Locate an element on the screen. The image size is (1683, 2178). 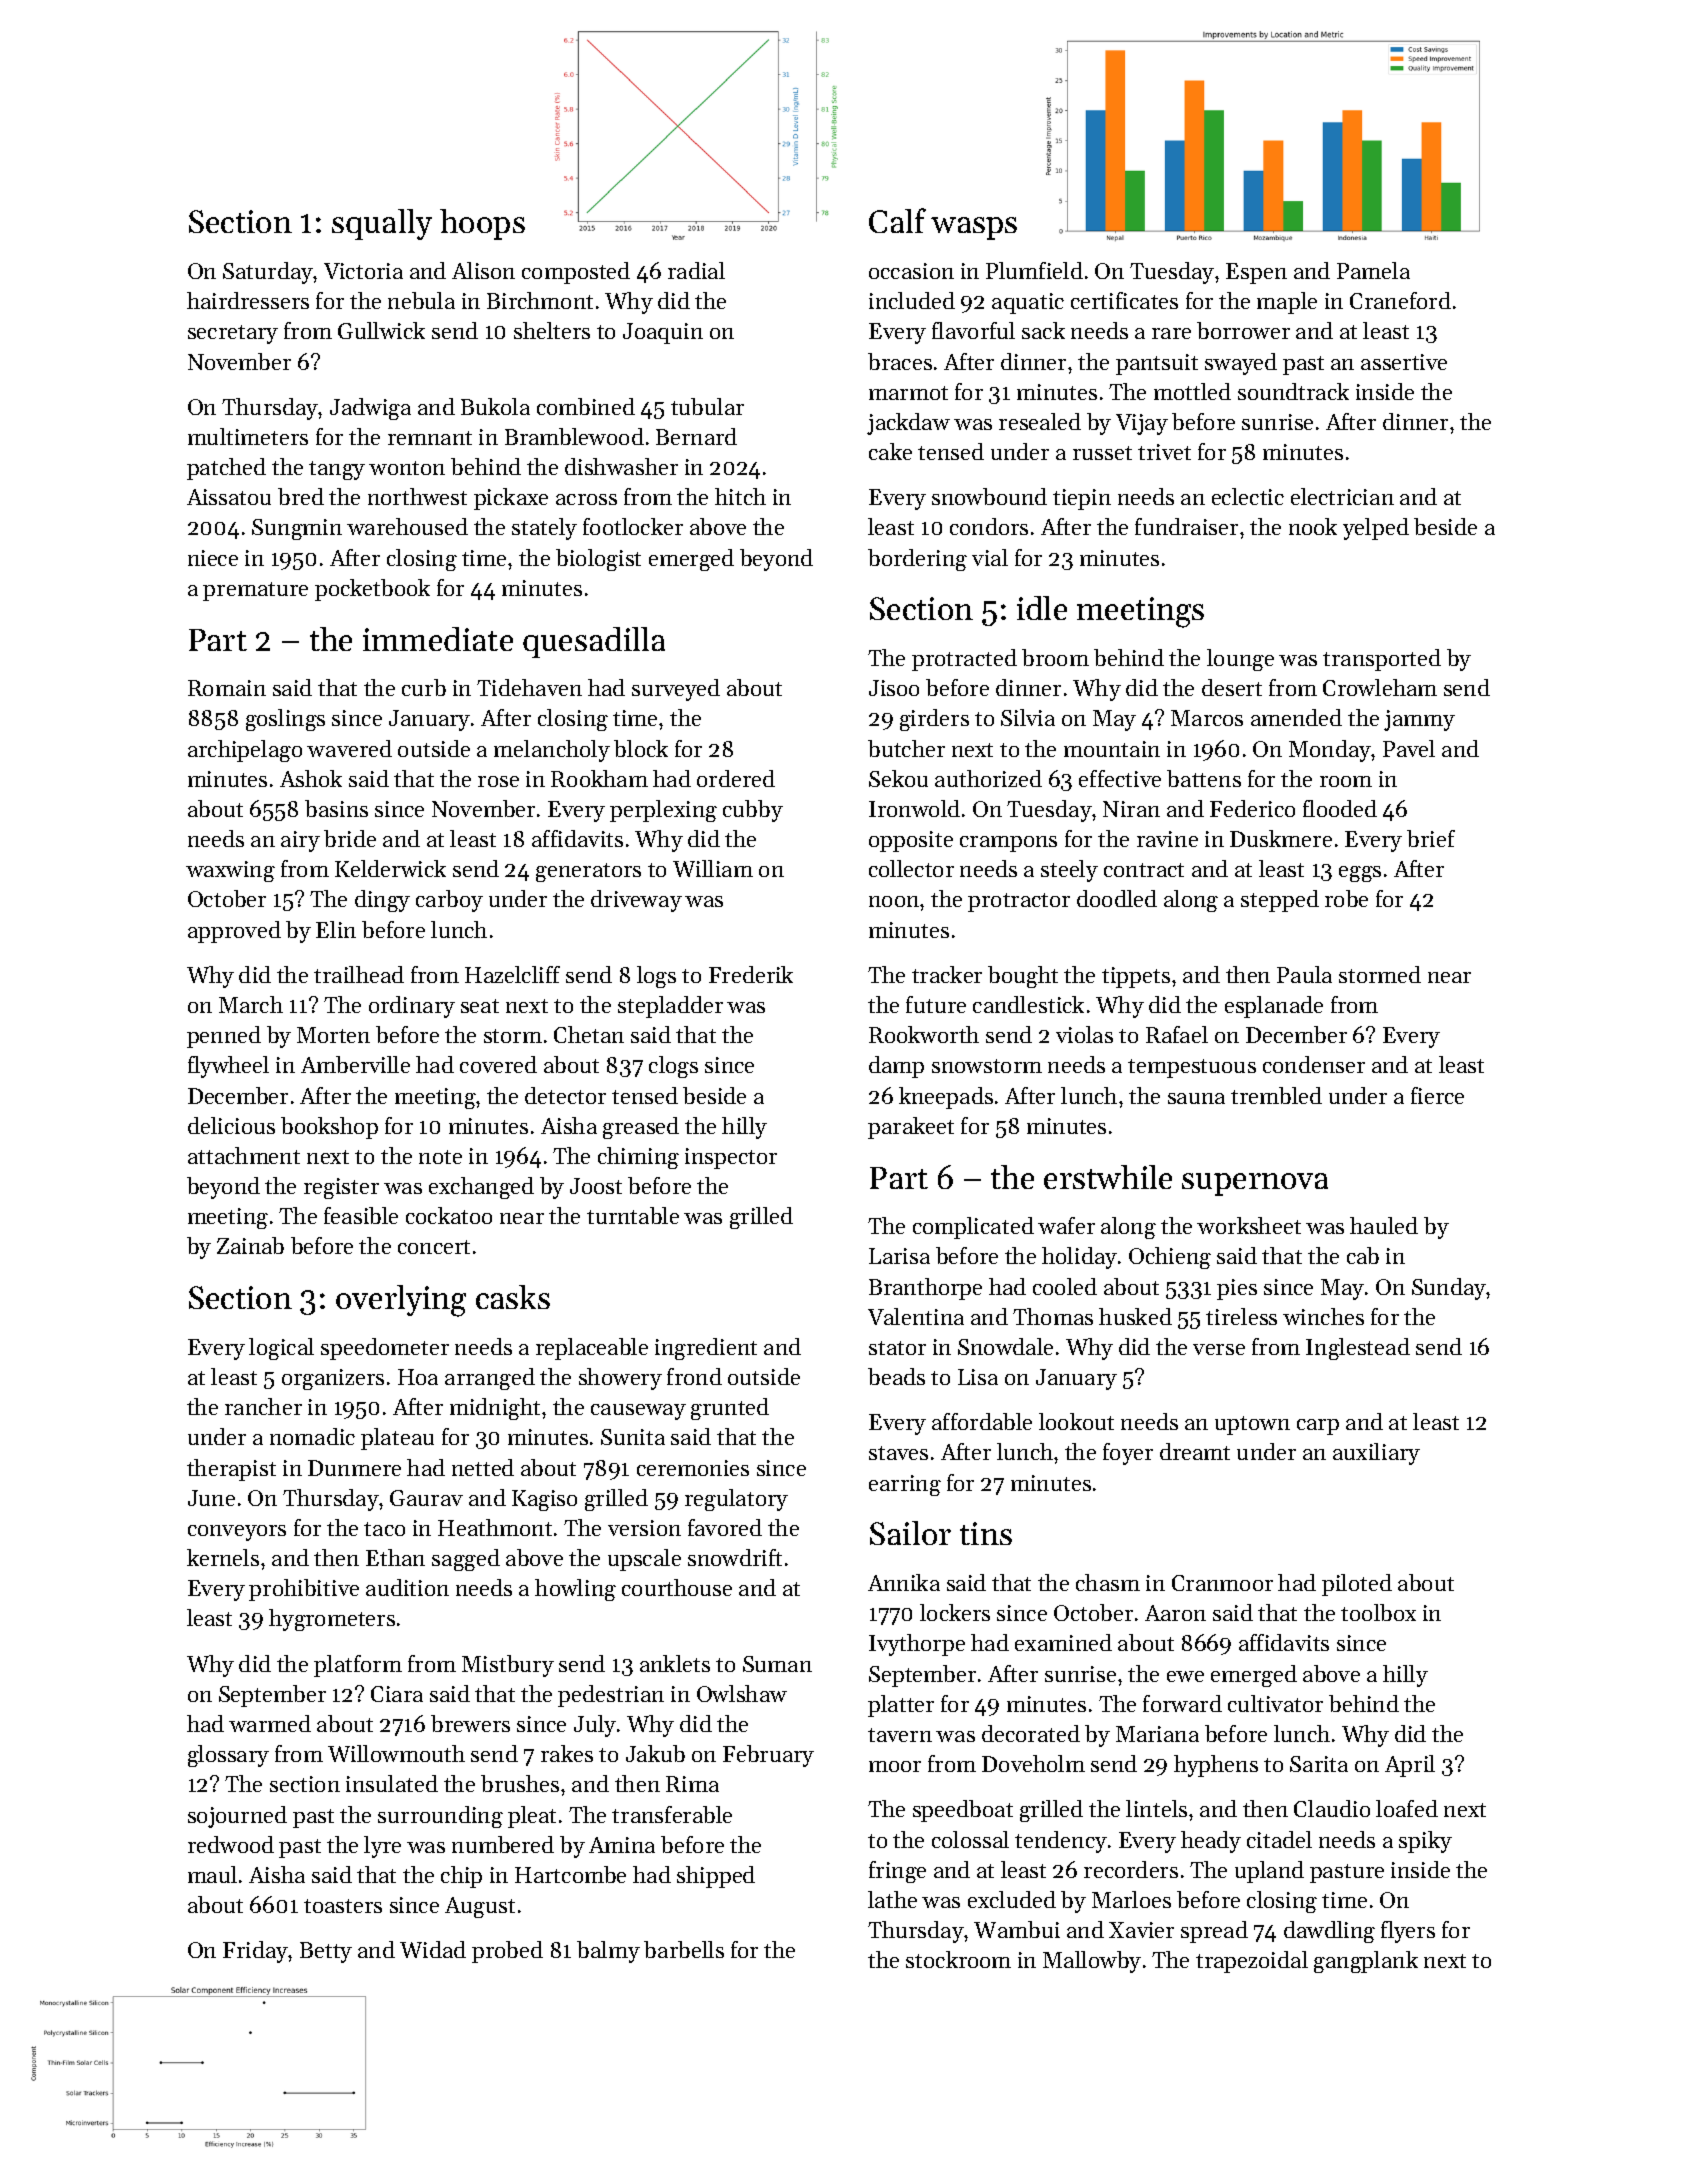
Pavel is located at coordinates (1409, 748).
